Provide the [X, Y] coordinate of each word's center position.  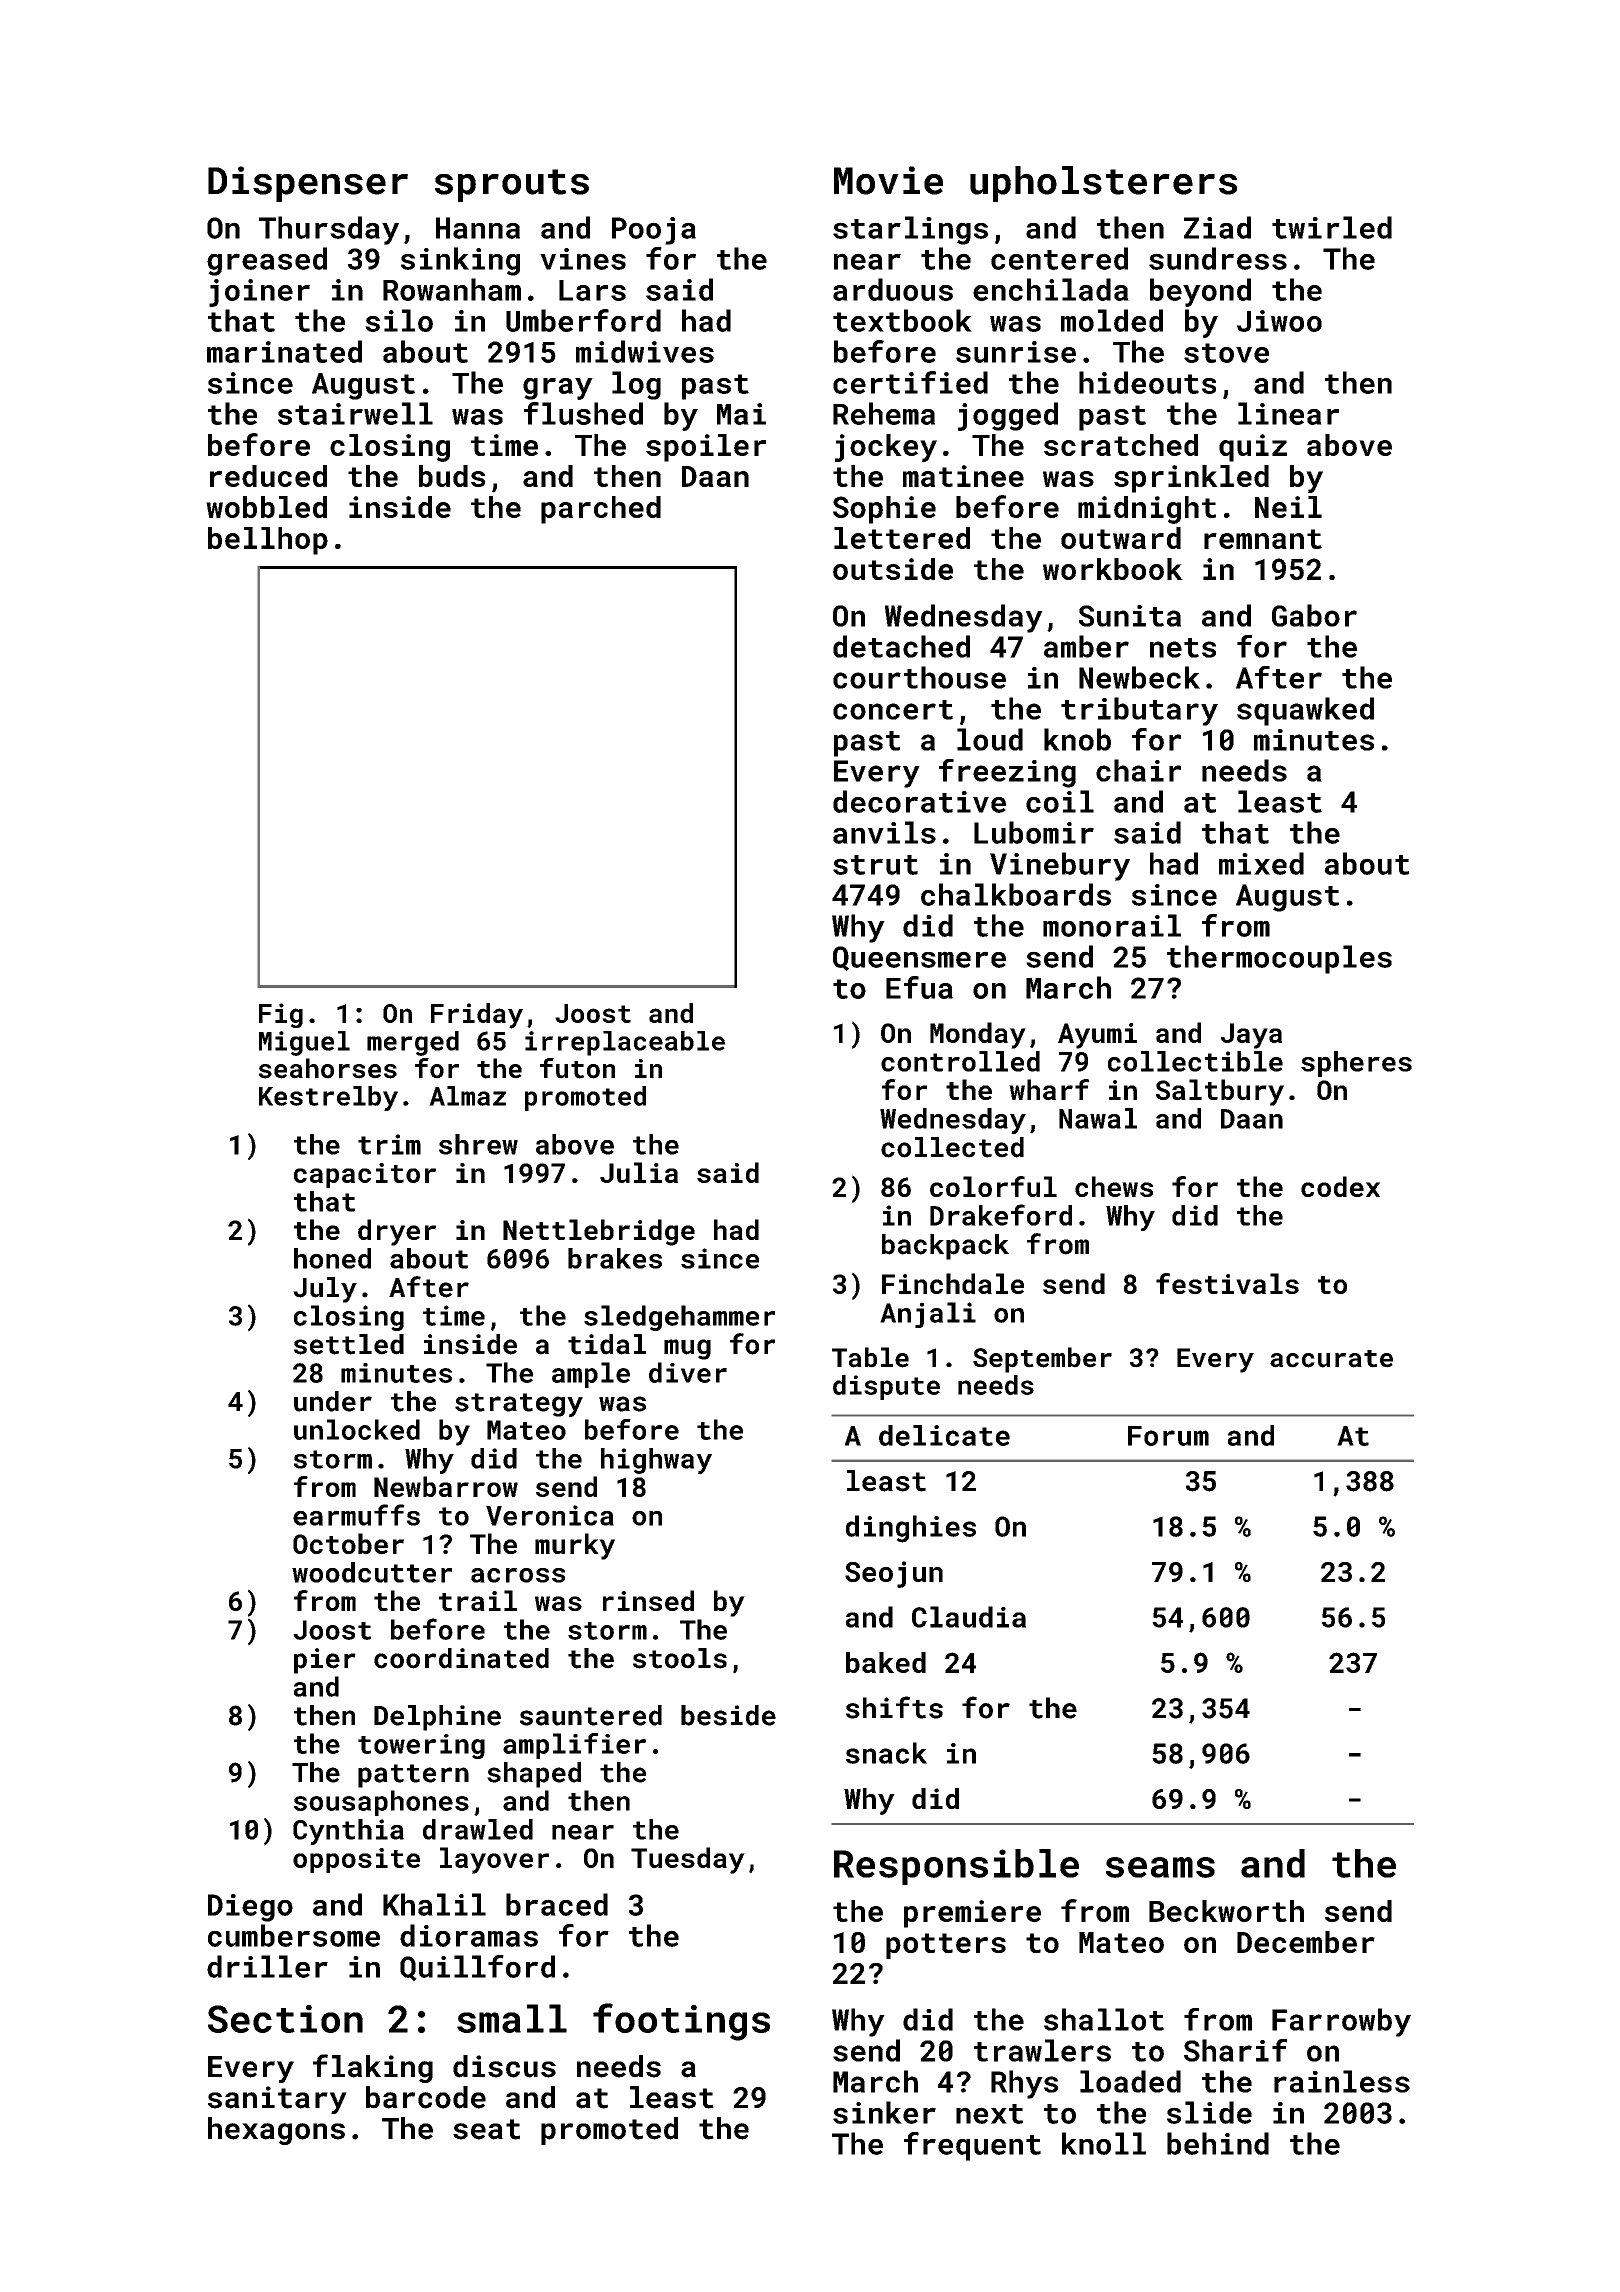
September [1042, 1360]
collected [952, 1147]
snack [886, 1753]
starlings [910, 230]
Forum [1168, 1436]
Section [285, 2019]
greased [267, 261]
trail [478, 1600]
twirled [1332, 227]
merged [413, 1043]
